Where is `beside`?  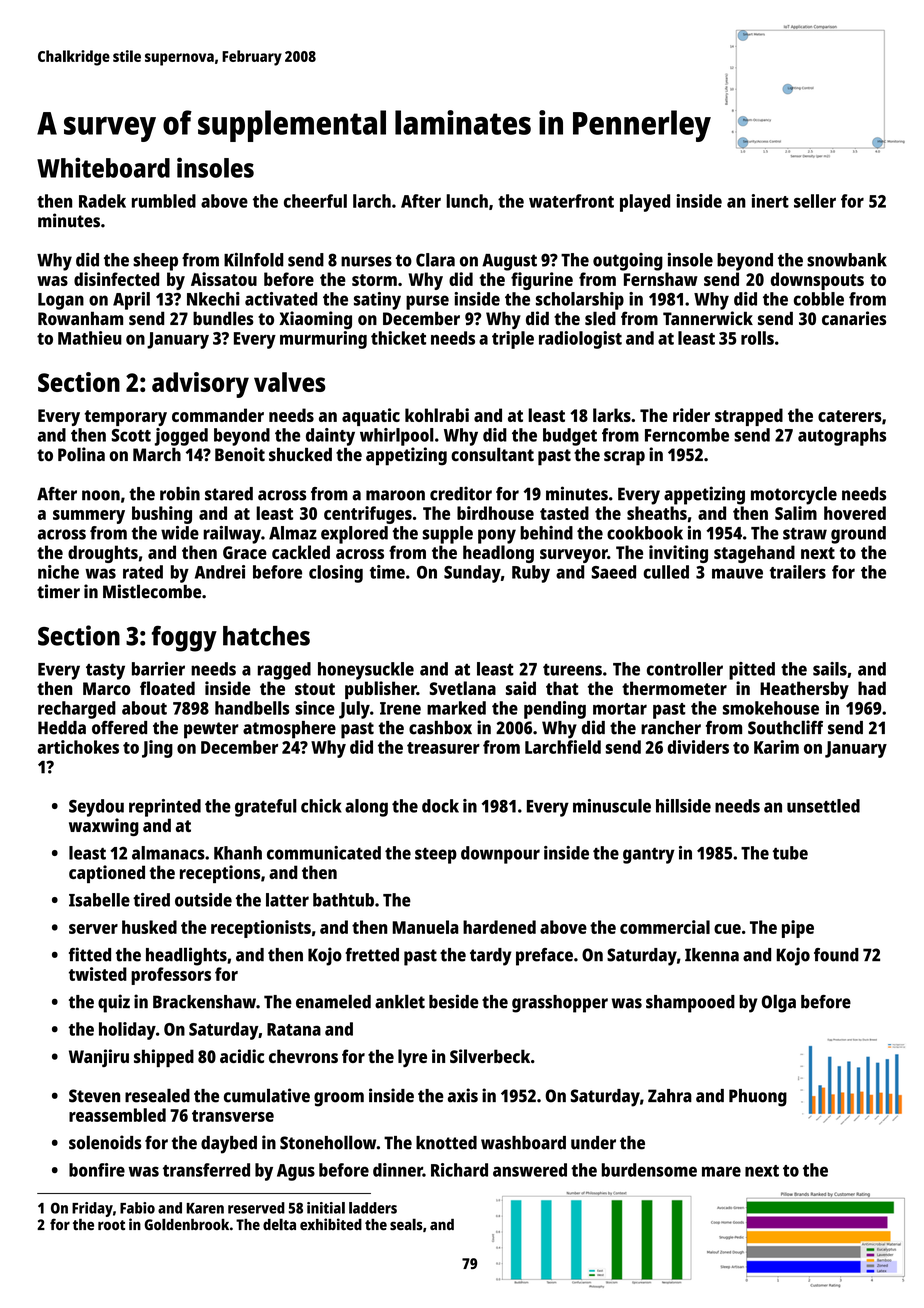 beside is located at coordinates (454, 1001).
